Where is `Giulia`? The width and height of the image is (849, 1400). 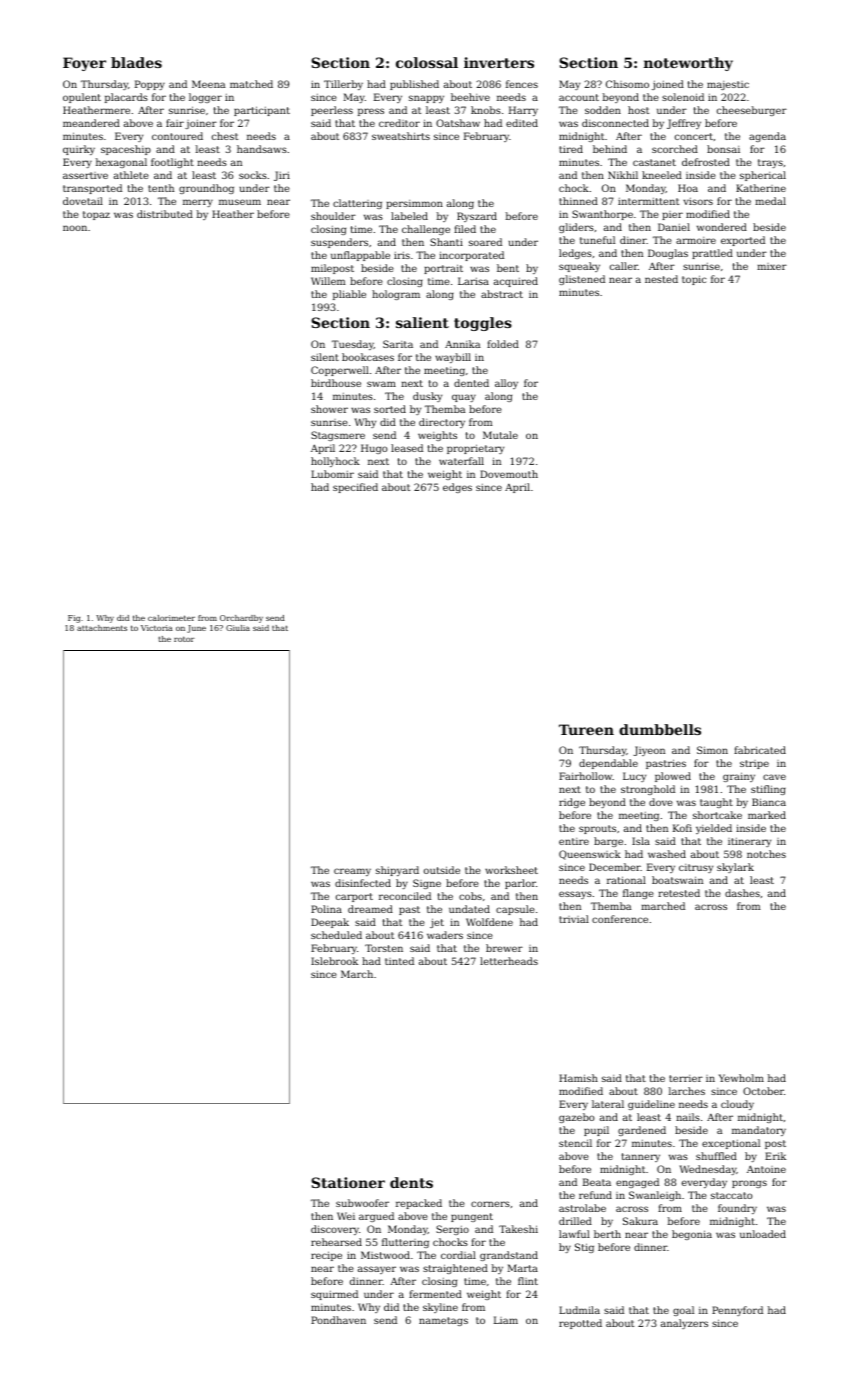
Giulia is located at coordinates (238, 628).
